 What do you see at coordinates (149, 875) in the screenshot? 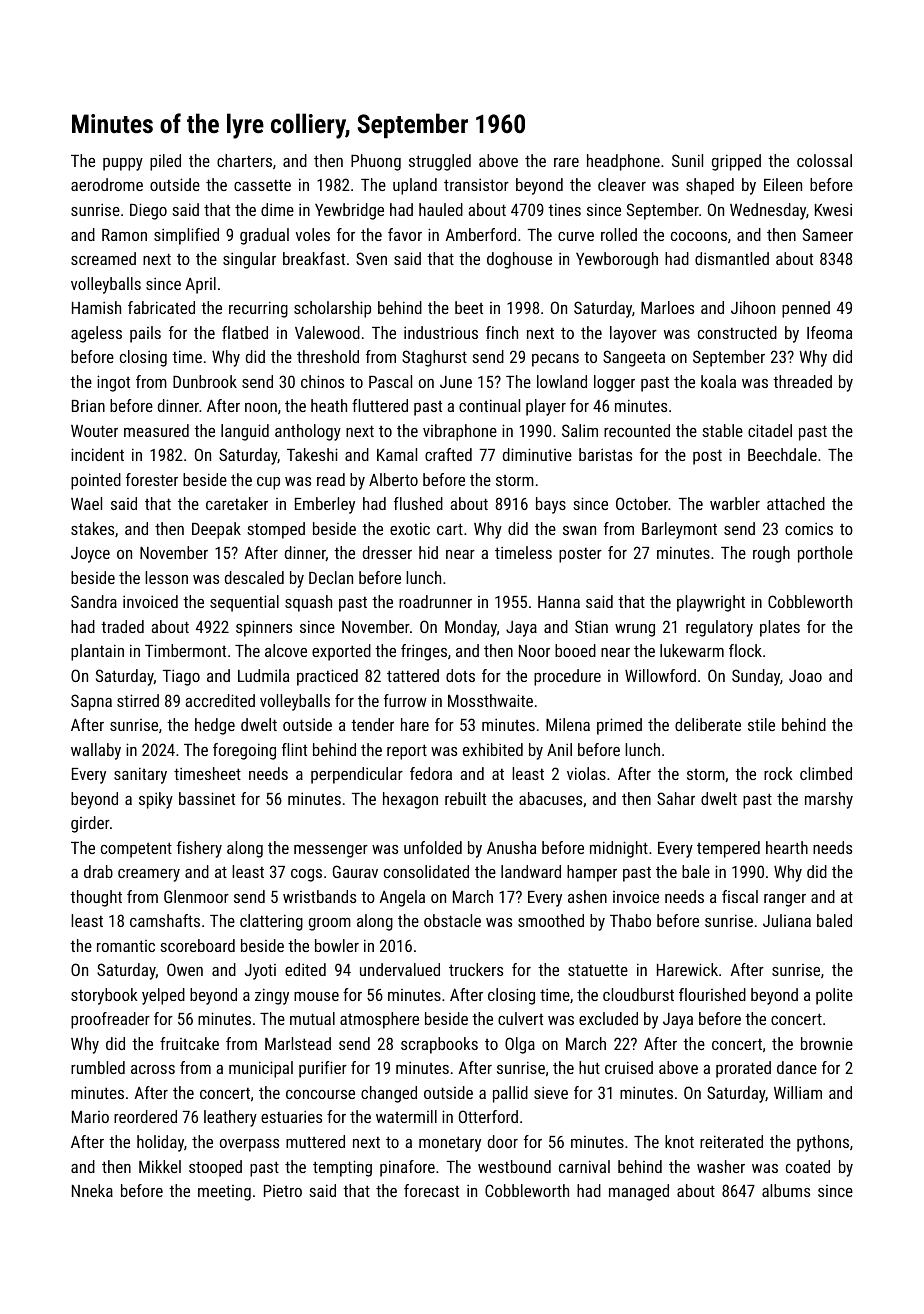
I see `creamery` at bounding box center [149, 875].
